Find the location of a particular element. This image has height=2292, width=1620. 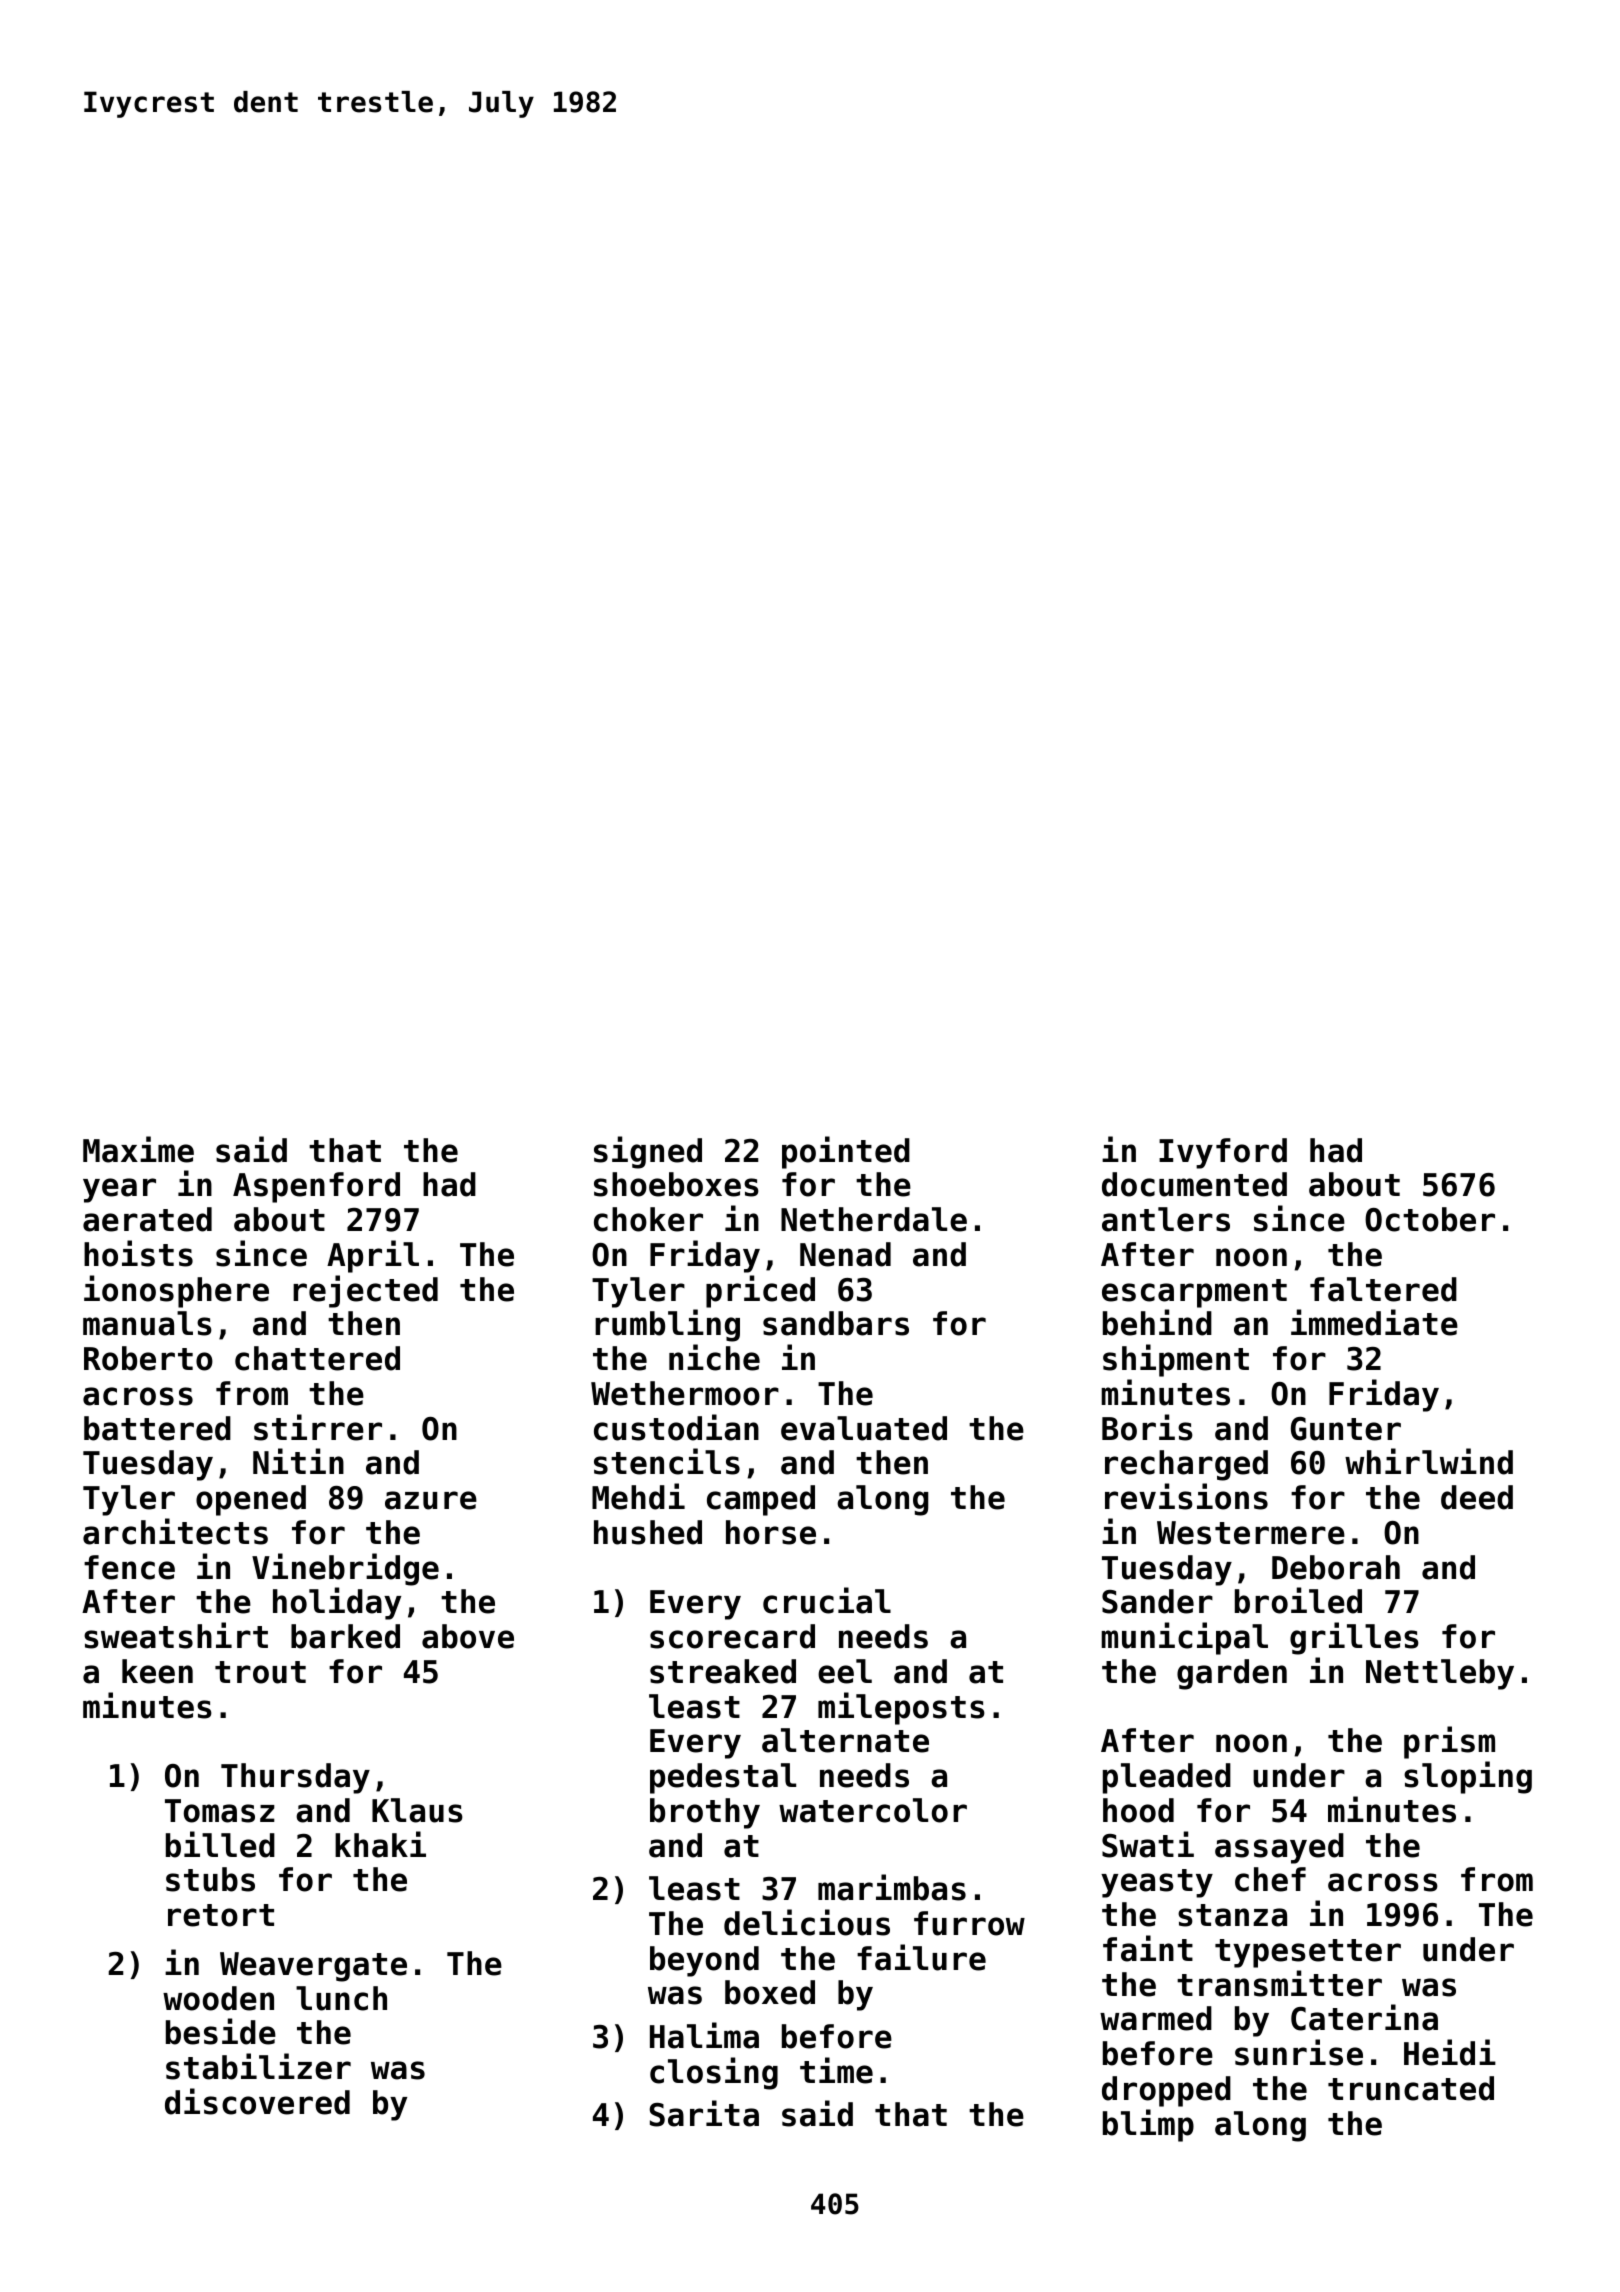

Maxime is located at coordinates (138, 1149).
